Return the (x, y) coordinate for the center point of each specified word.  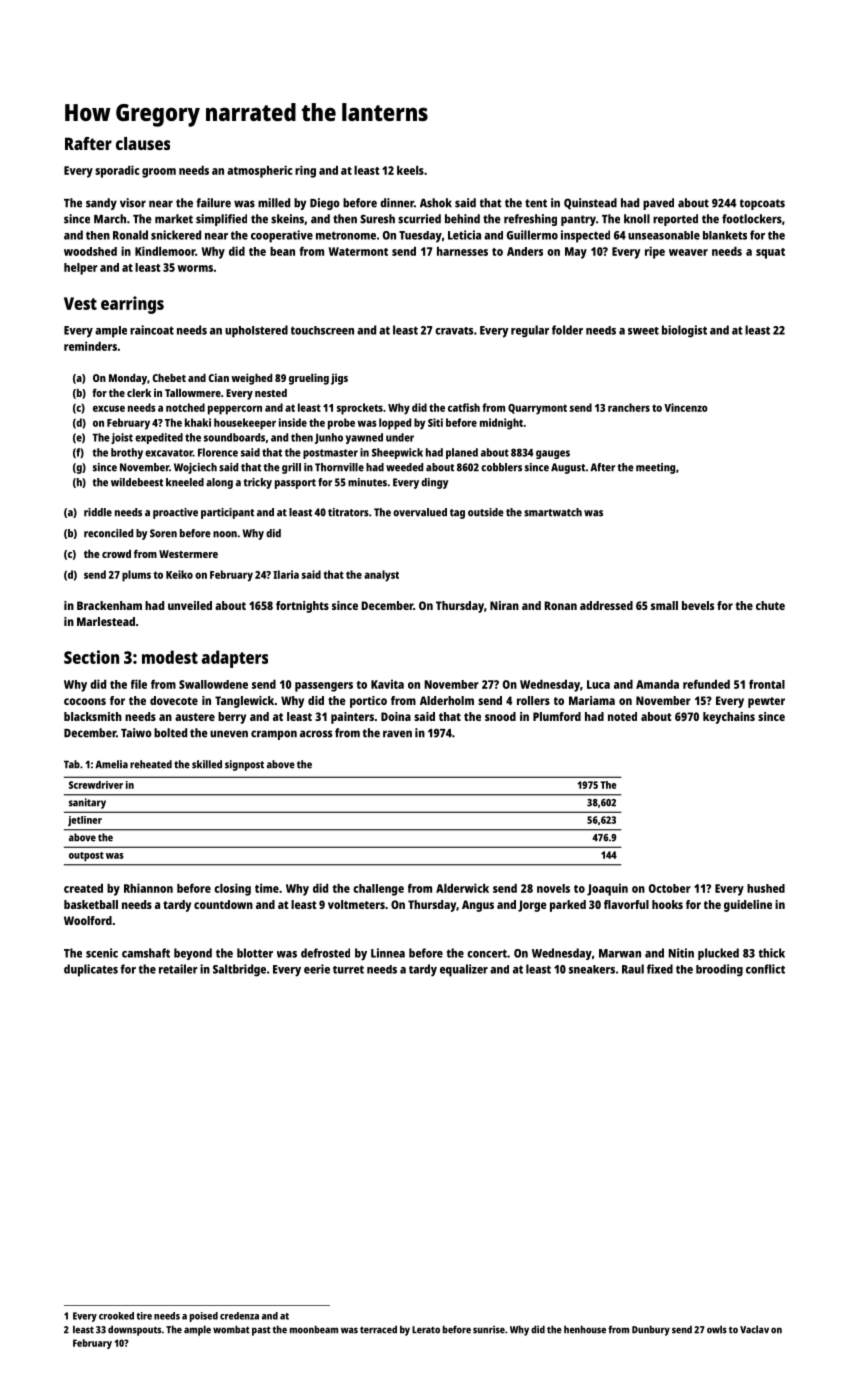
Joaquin (607, 889)
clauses (143, 143)
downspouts (134, 1330)
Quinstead (590, 204)
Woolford (88, 920)
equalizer (464, 970)
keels (410, 170)
